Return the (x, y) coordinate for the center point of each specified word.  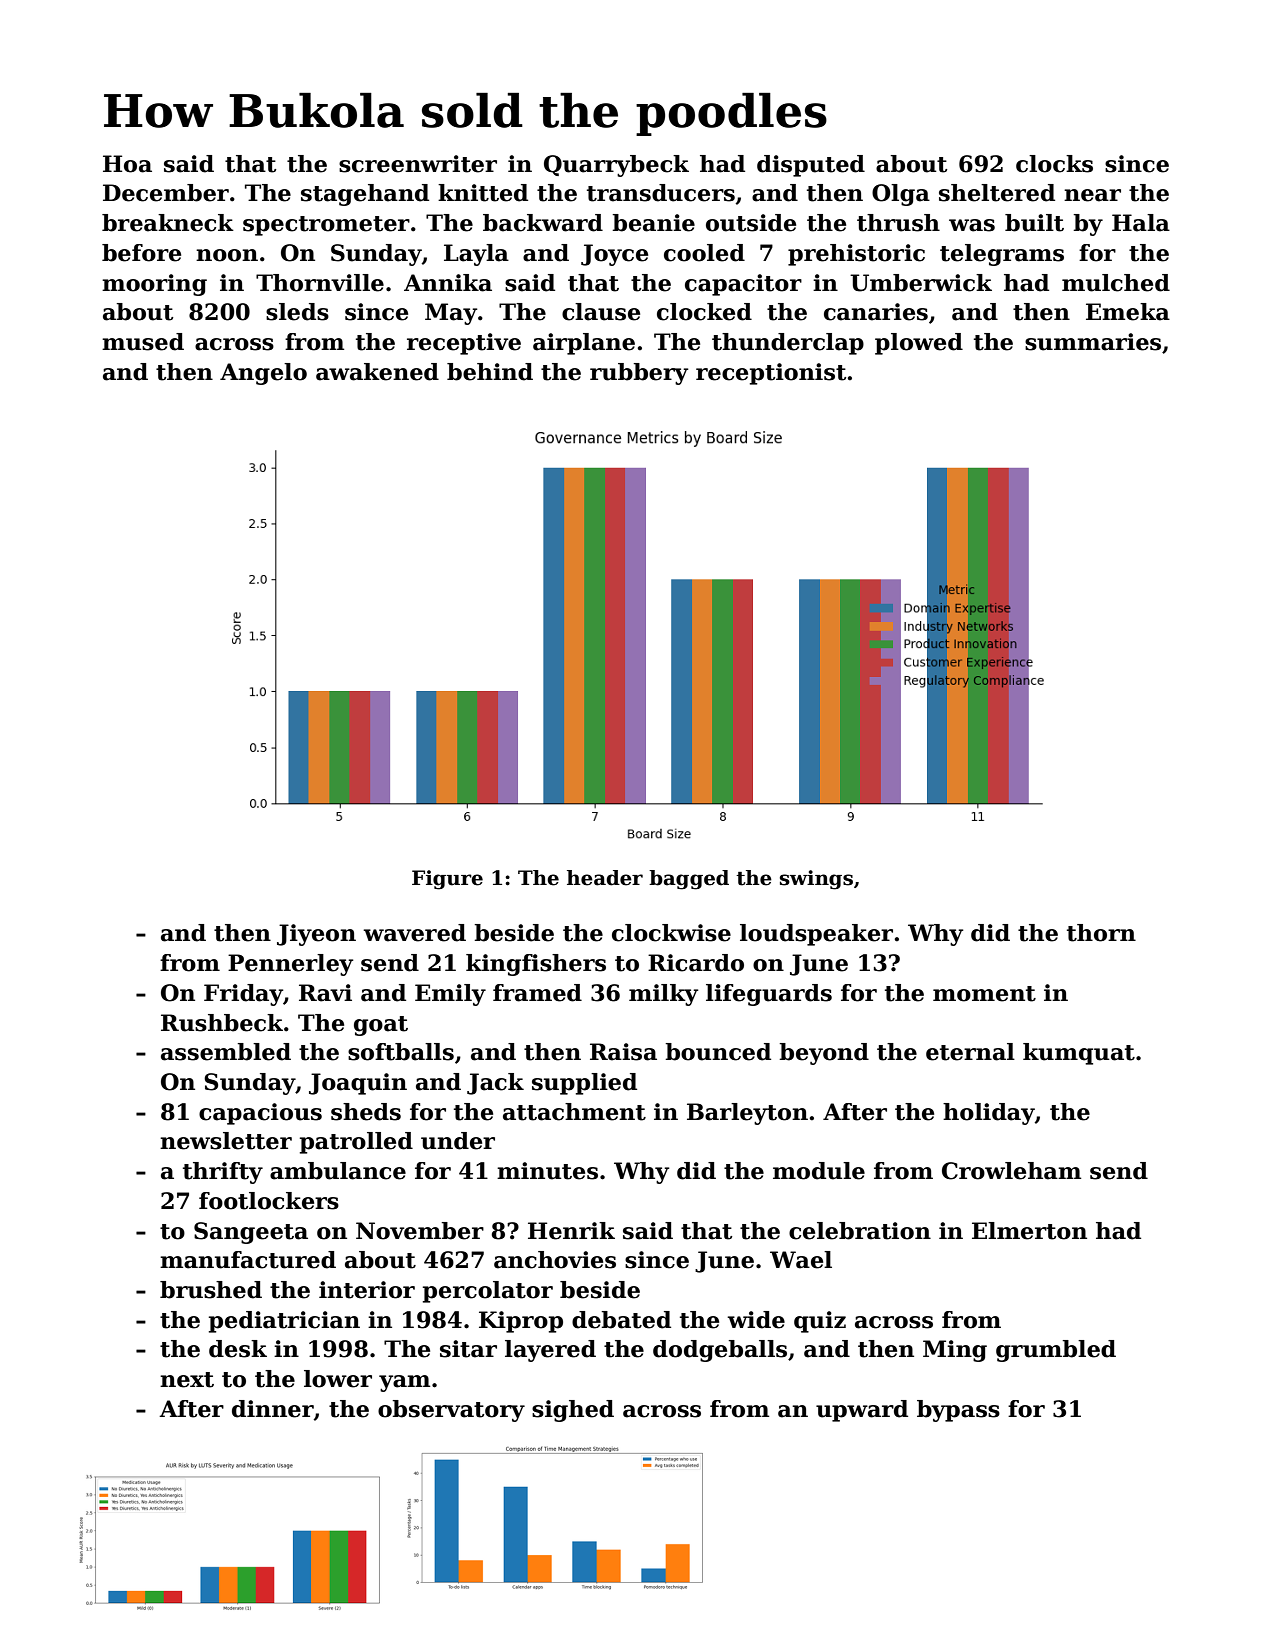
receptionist (771, 374)
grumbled (1056, 1351)
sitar (468, 1349)
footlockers (269, 1201)
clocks (1054, 164)
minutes (547, 1171)
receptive (464, 344)
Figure (447, 880)
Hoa (127, 164)
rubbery (639, 374)
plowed (919, 344)
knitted (483, 193)
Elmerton (1029, 1231)
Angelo (263, 374)
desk (238, 1349)
